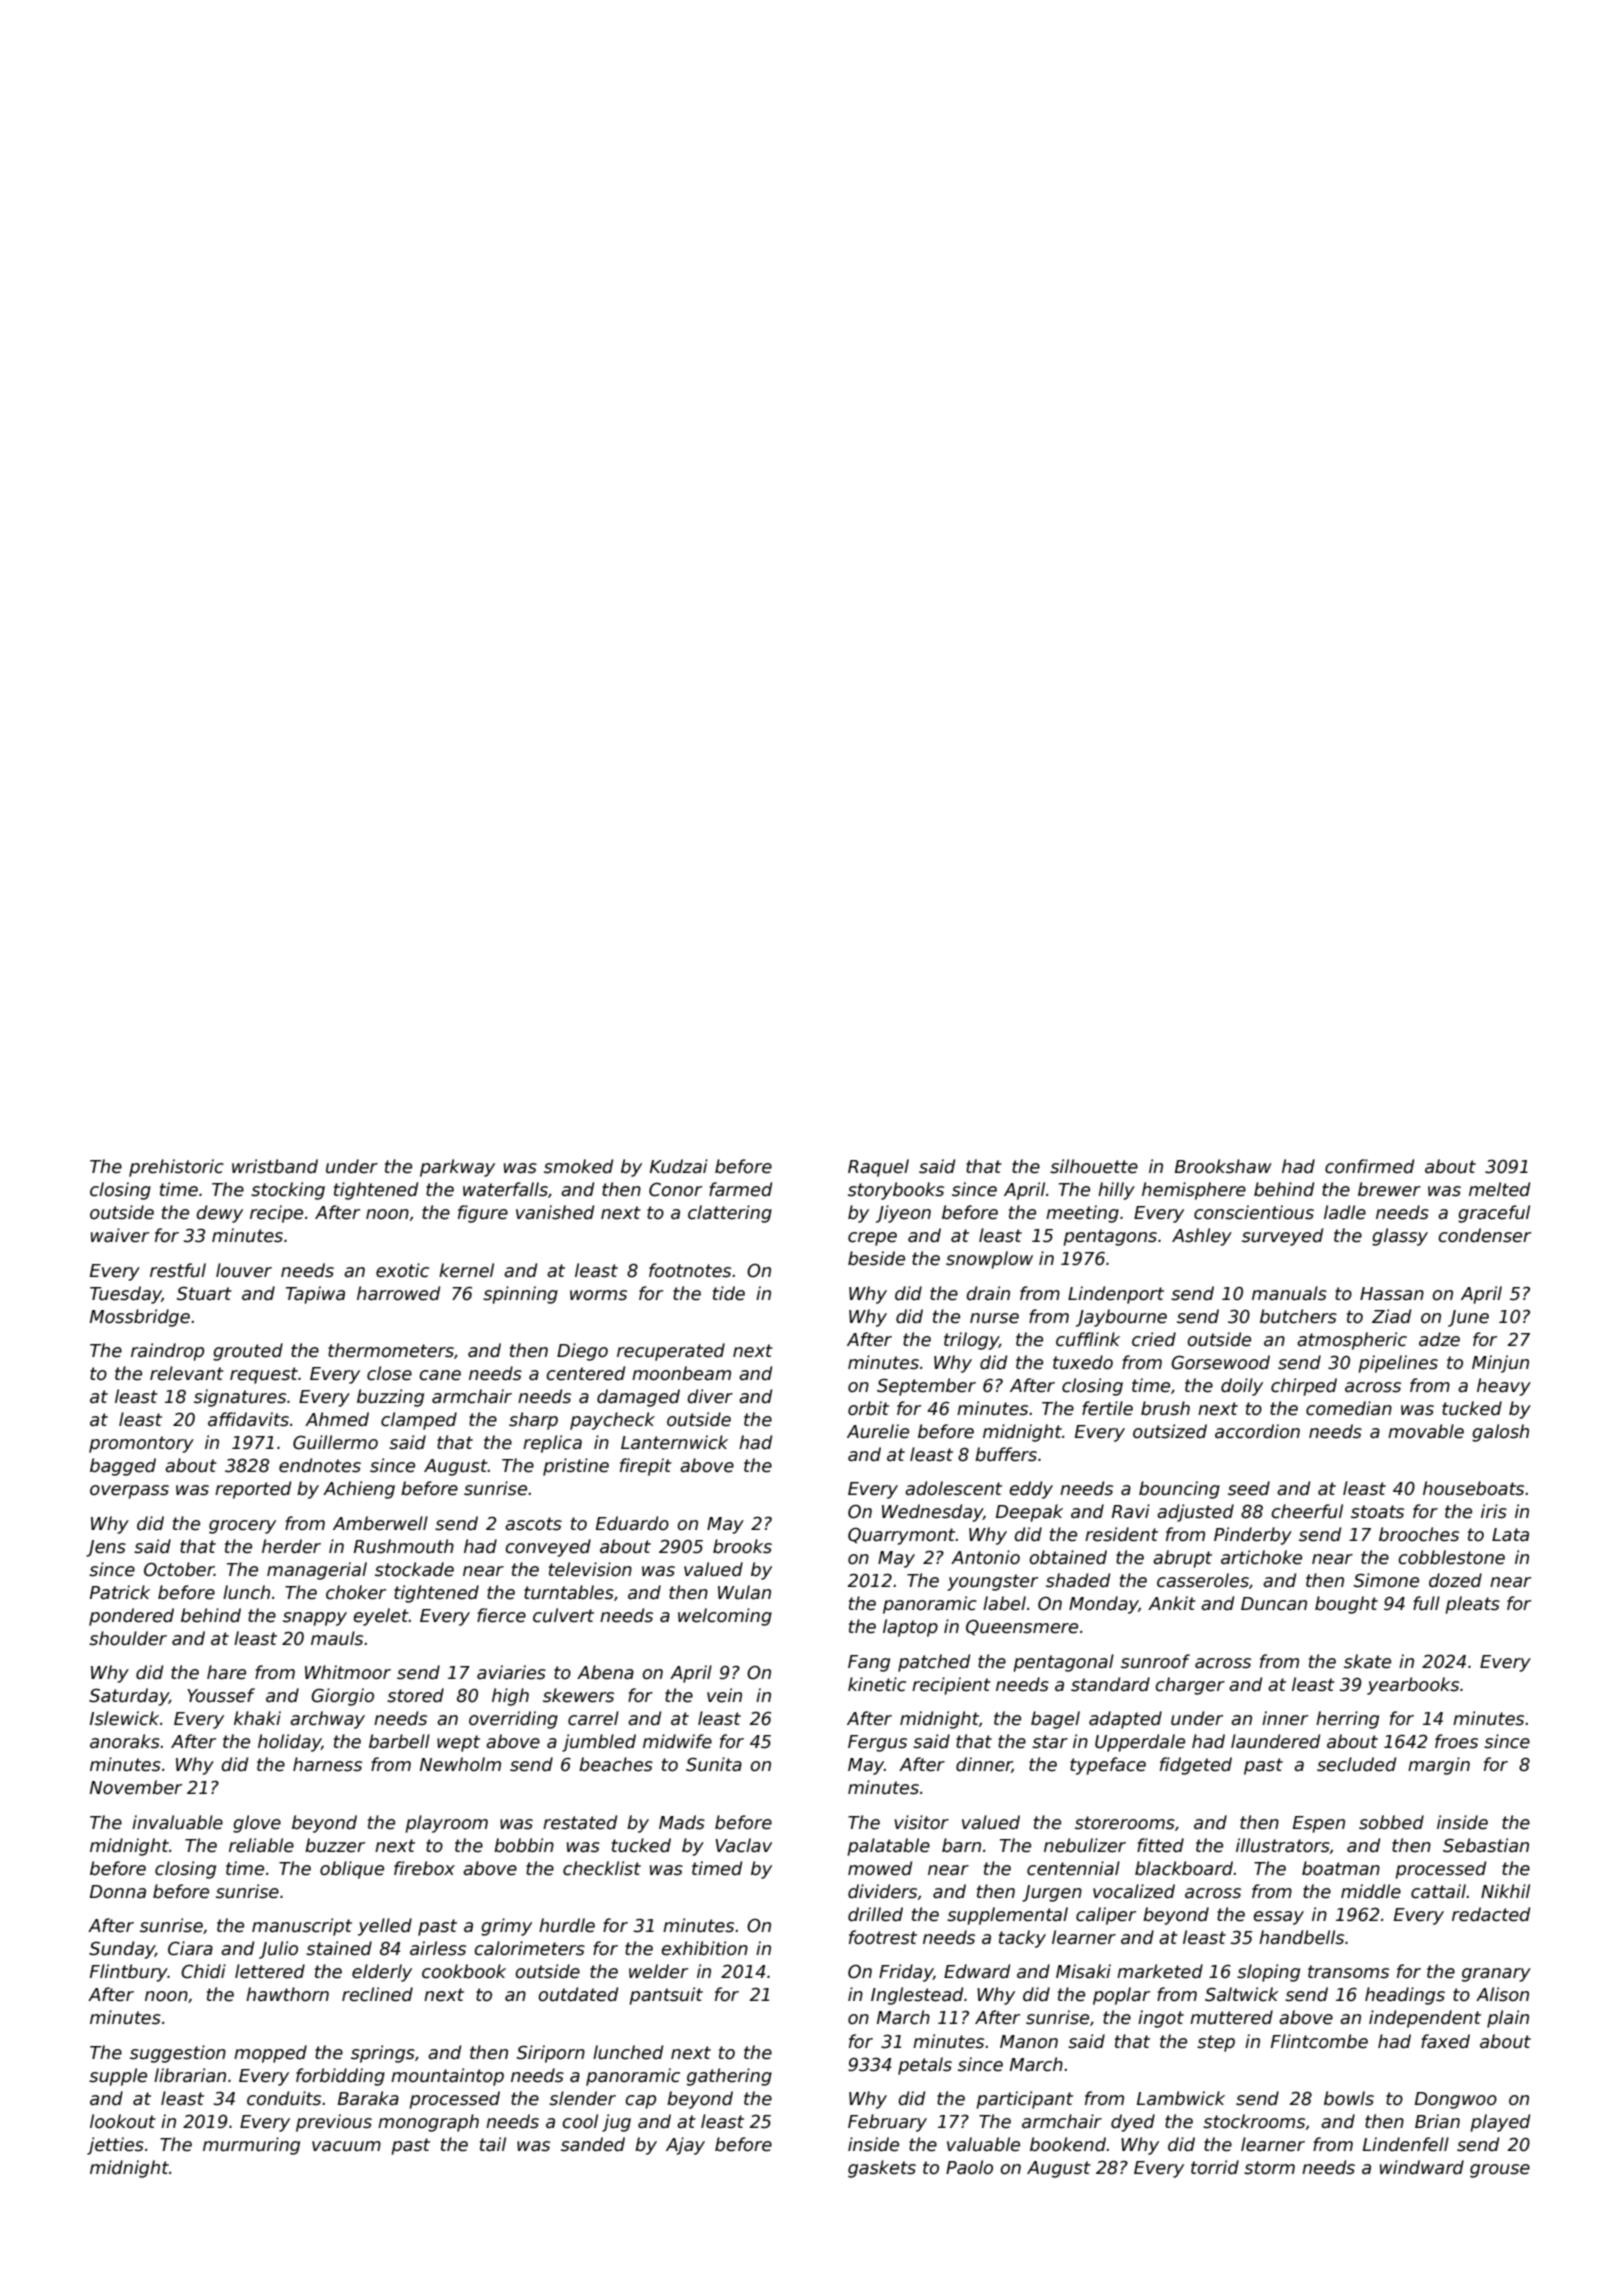 The height and width of the screenshot is (2292, 1620). What do you see at coordinates (704, 1948) in the screenshot?
I see `exhibition` at bounding box center [704, 1948].
